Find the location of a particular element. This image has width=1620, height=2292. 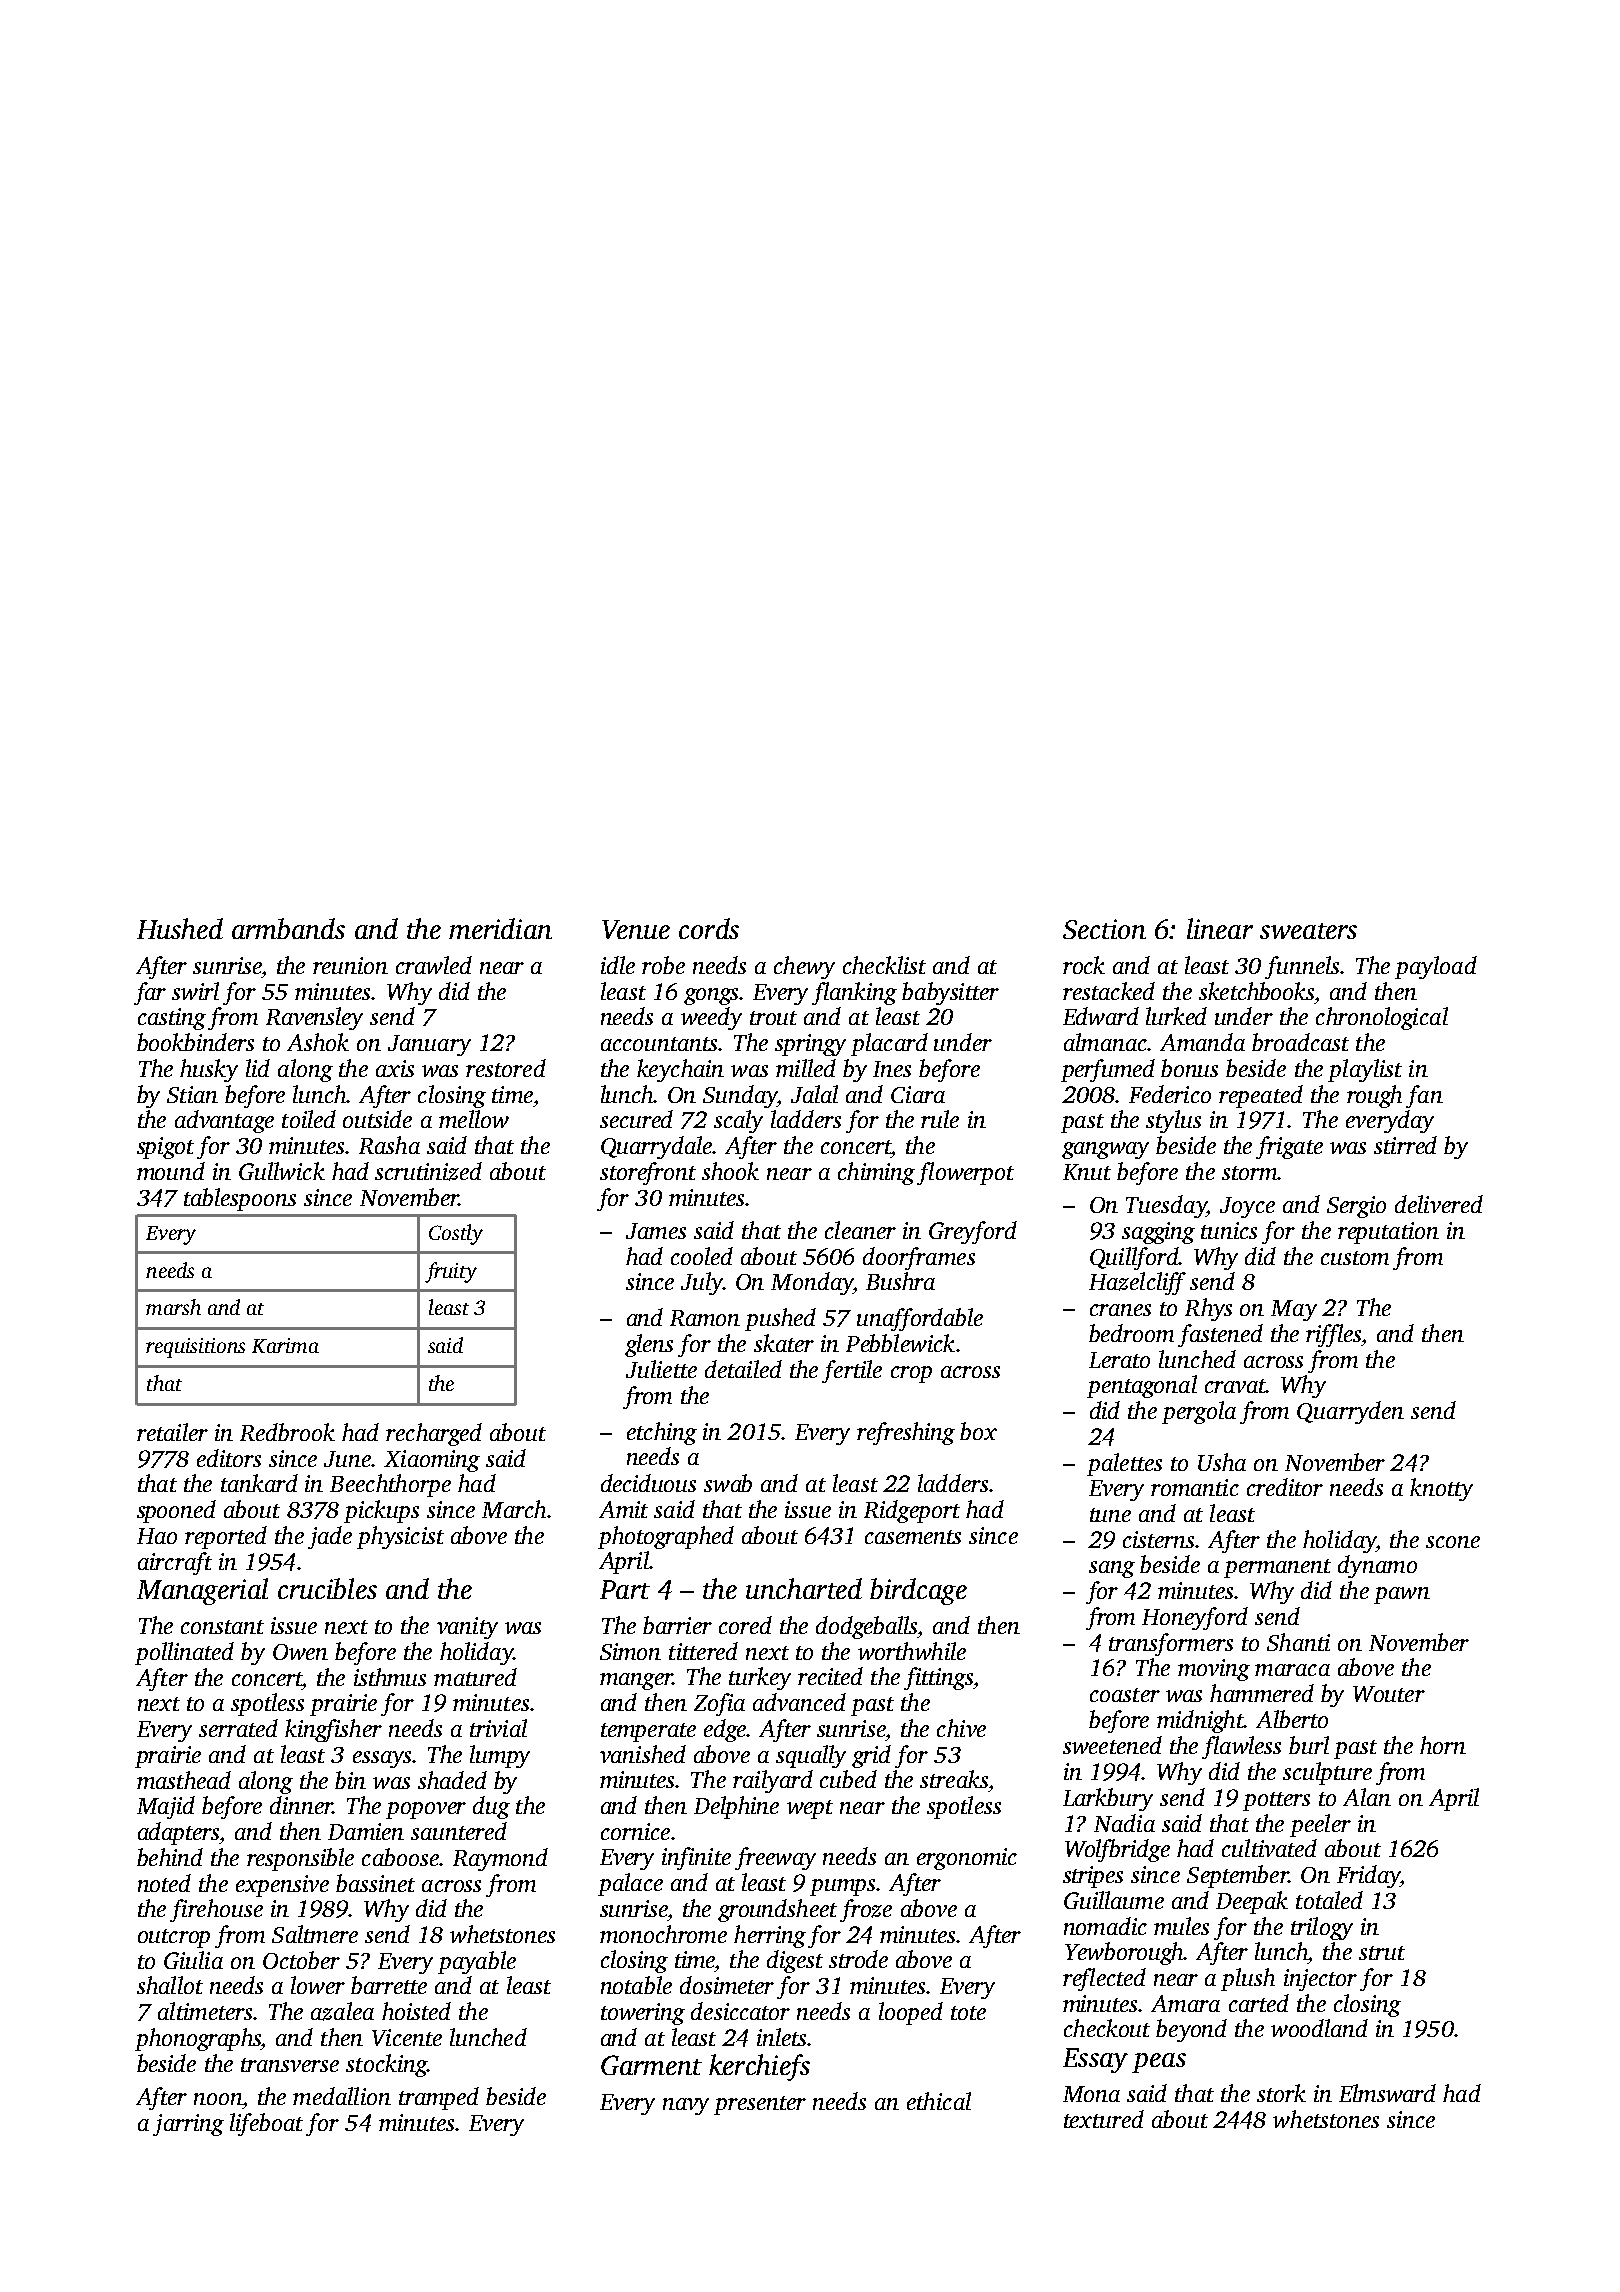

tunics is located at coordinates (1229, 1230).
